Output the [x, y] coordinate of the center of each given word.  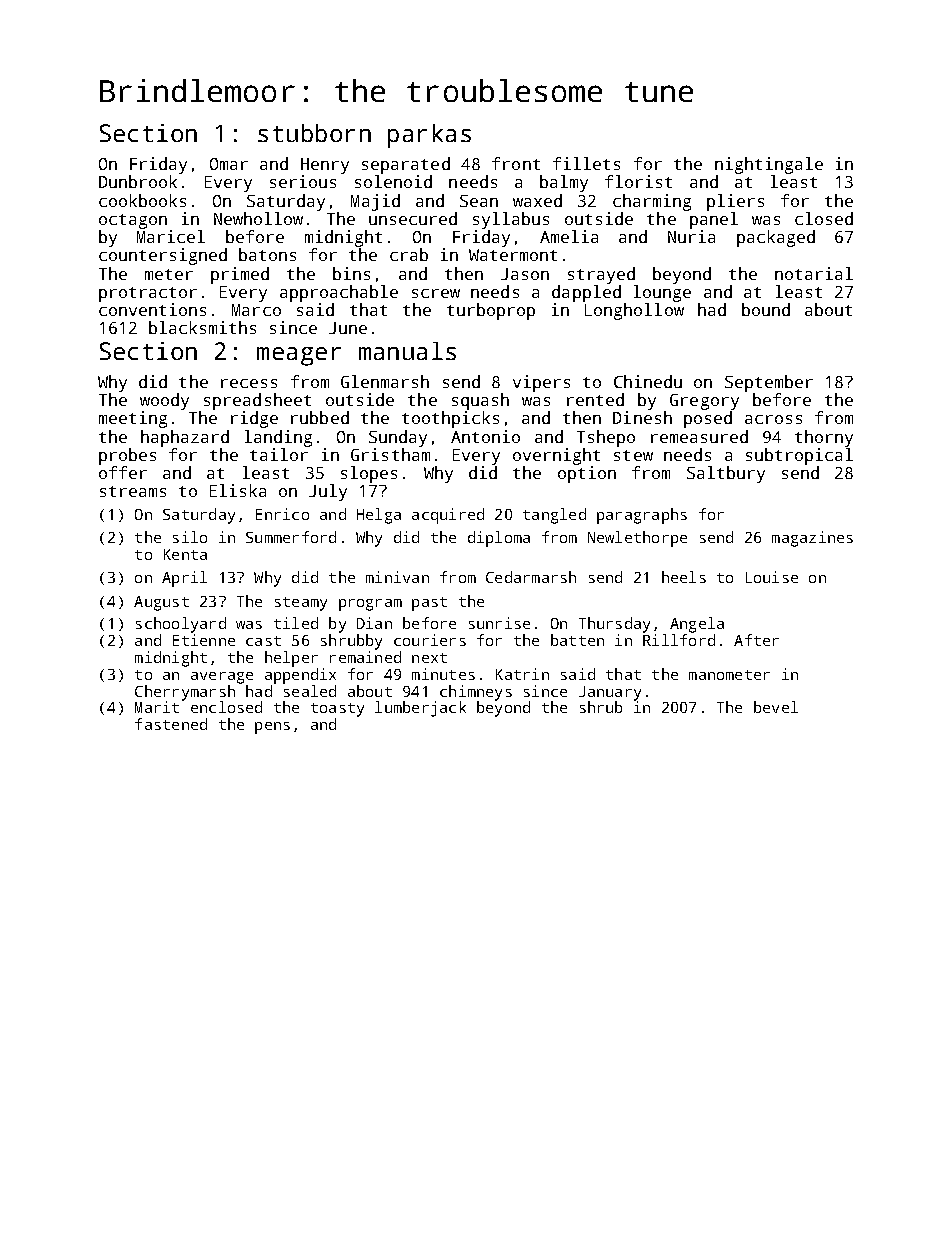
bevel [776, 707]
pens [272, 728]
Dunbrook [138, 181]
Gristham [390, 454]
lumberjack [420, 709]
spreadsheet [257, 401]
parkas [429, 136]
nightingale [769, 165]
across [773, 419]
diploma [499, 539]
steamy [301, 604]
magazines [812, 539]
